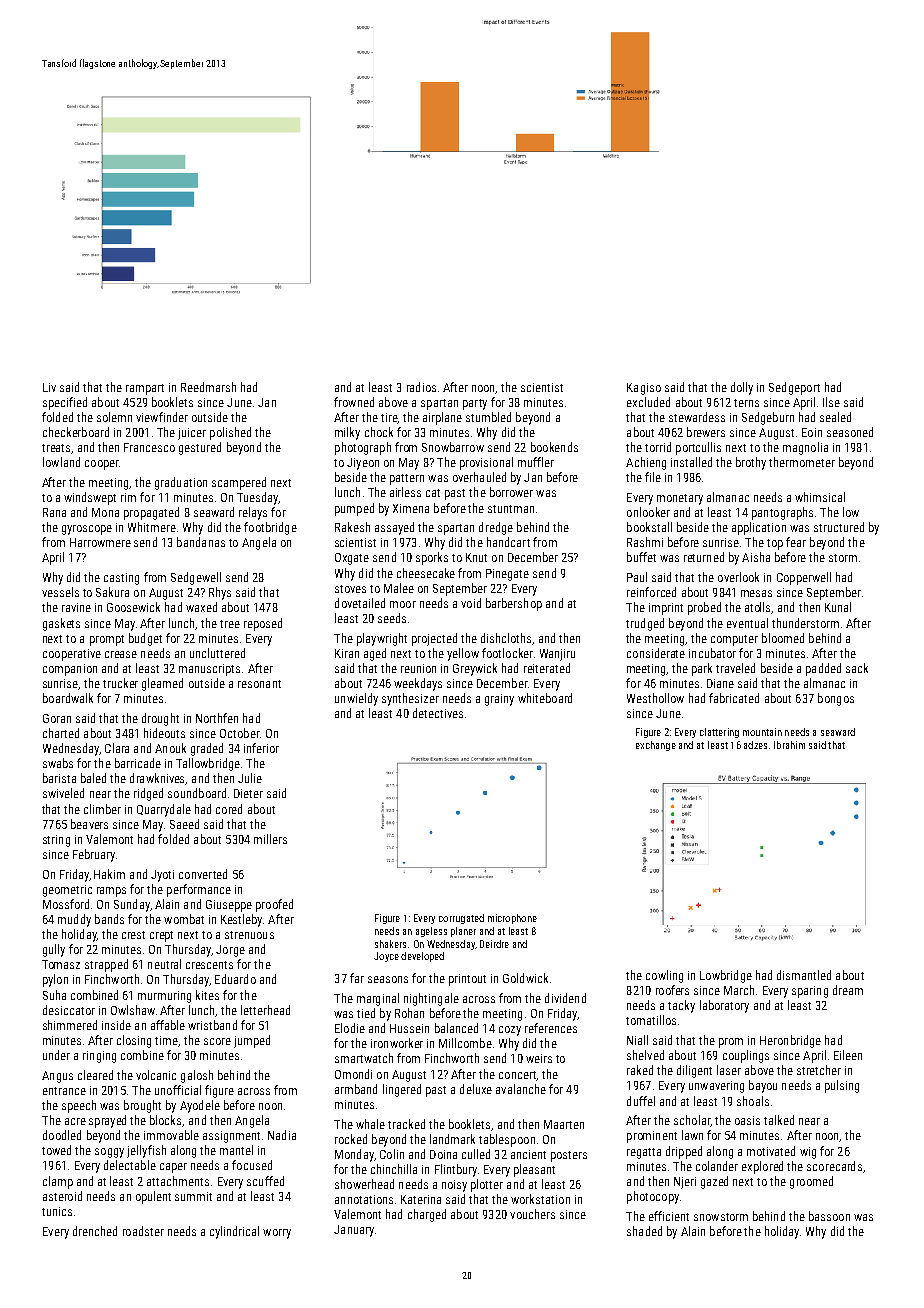  What do you see at coordinates (664, 976) in the screenshot?
I see `cowling` at bounding box center [664, 976].
